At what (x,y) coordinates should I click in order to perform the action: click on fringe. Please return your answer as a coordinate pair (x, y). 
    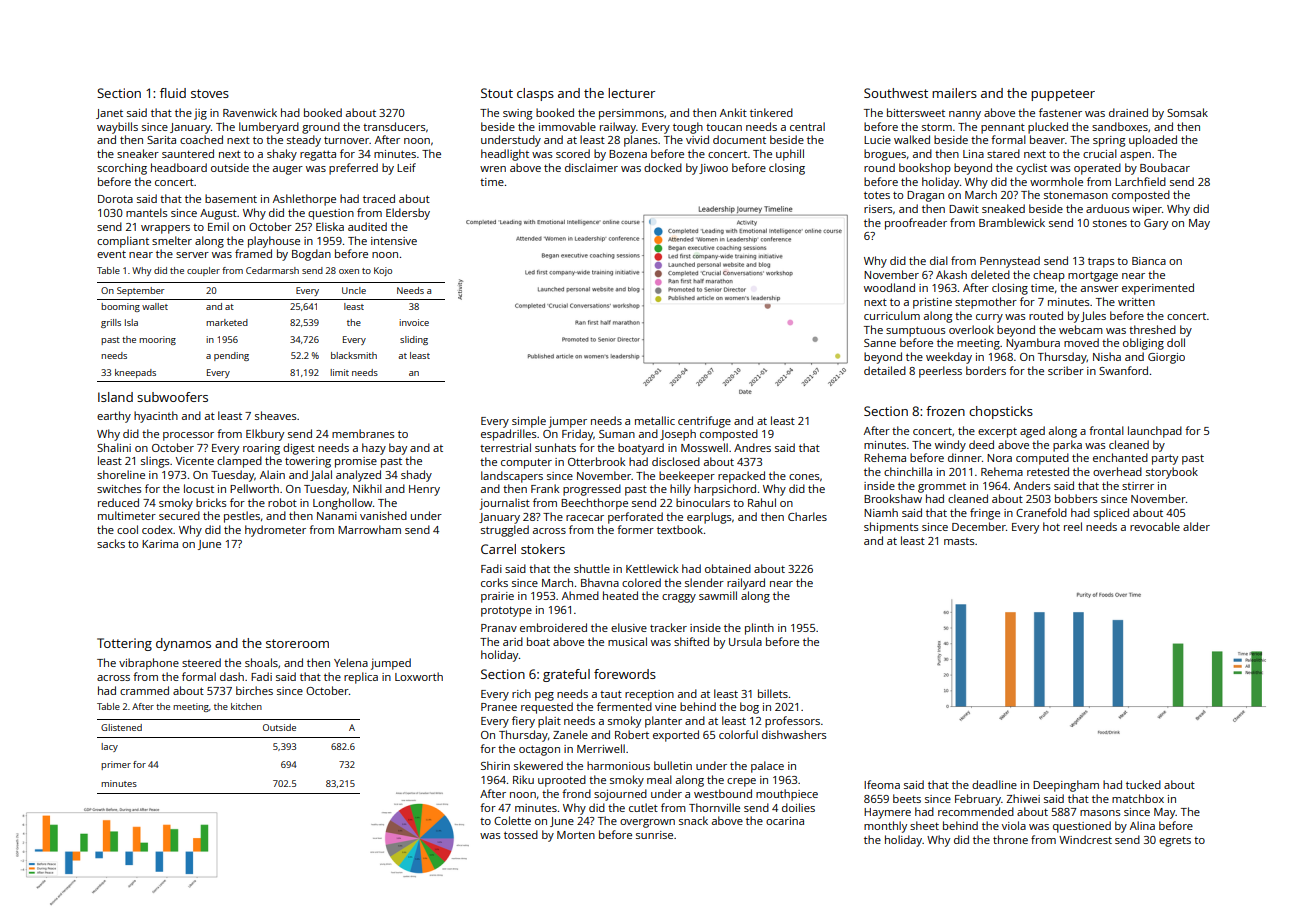
    Looking at the image, I should click on (985, 514).
